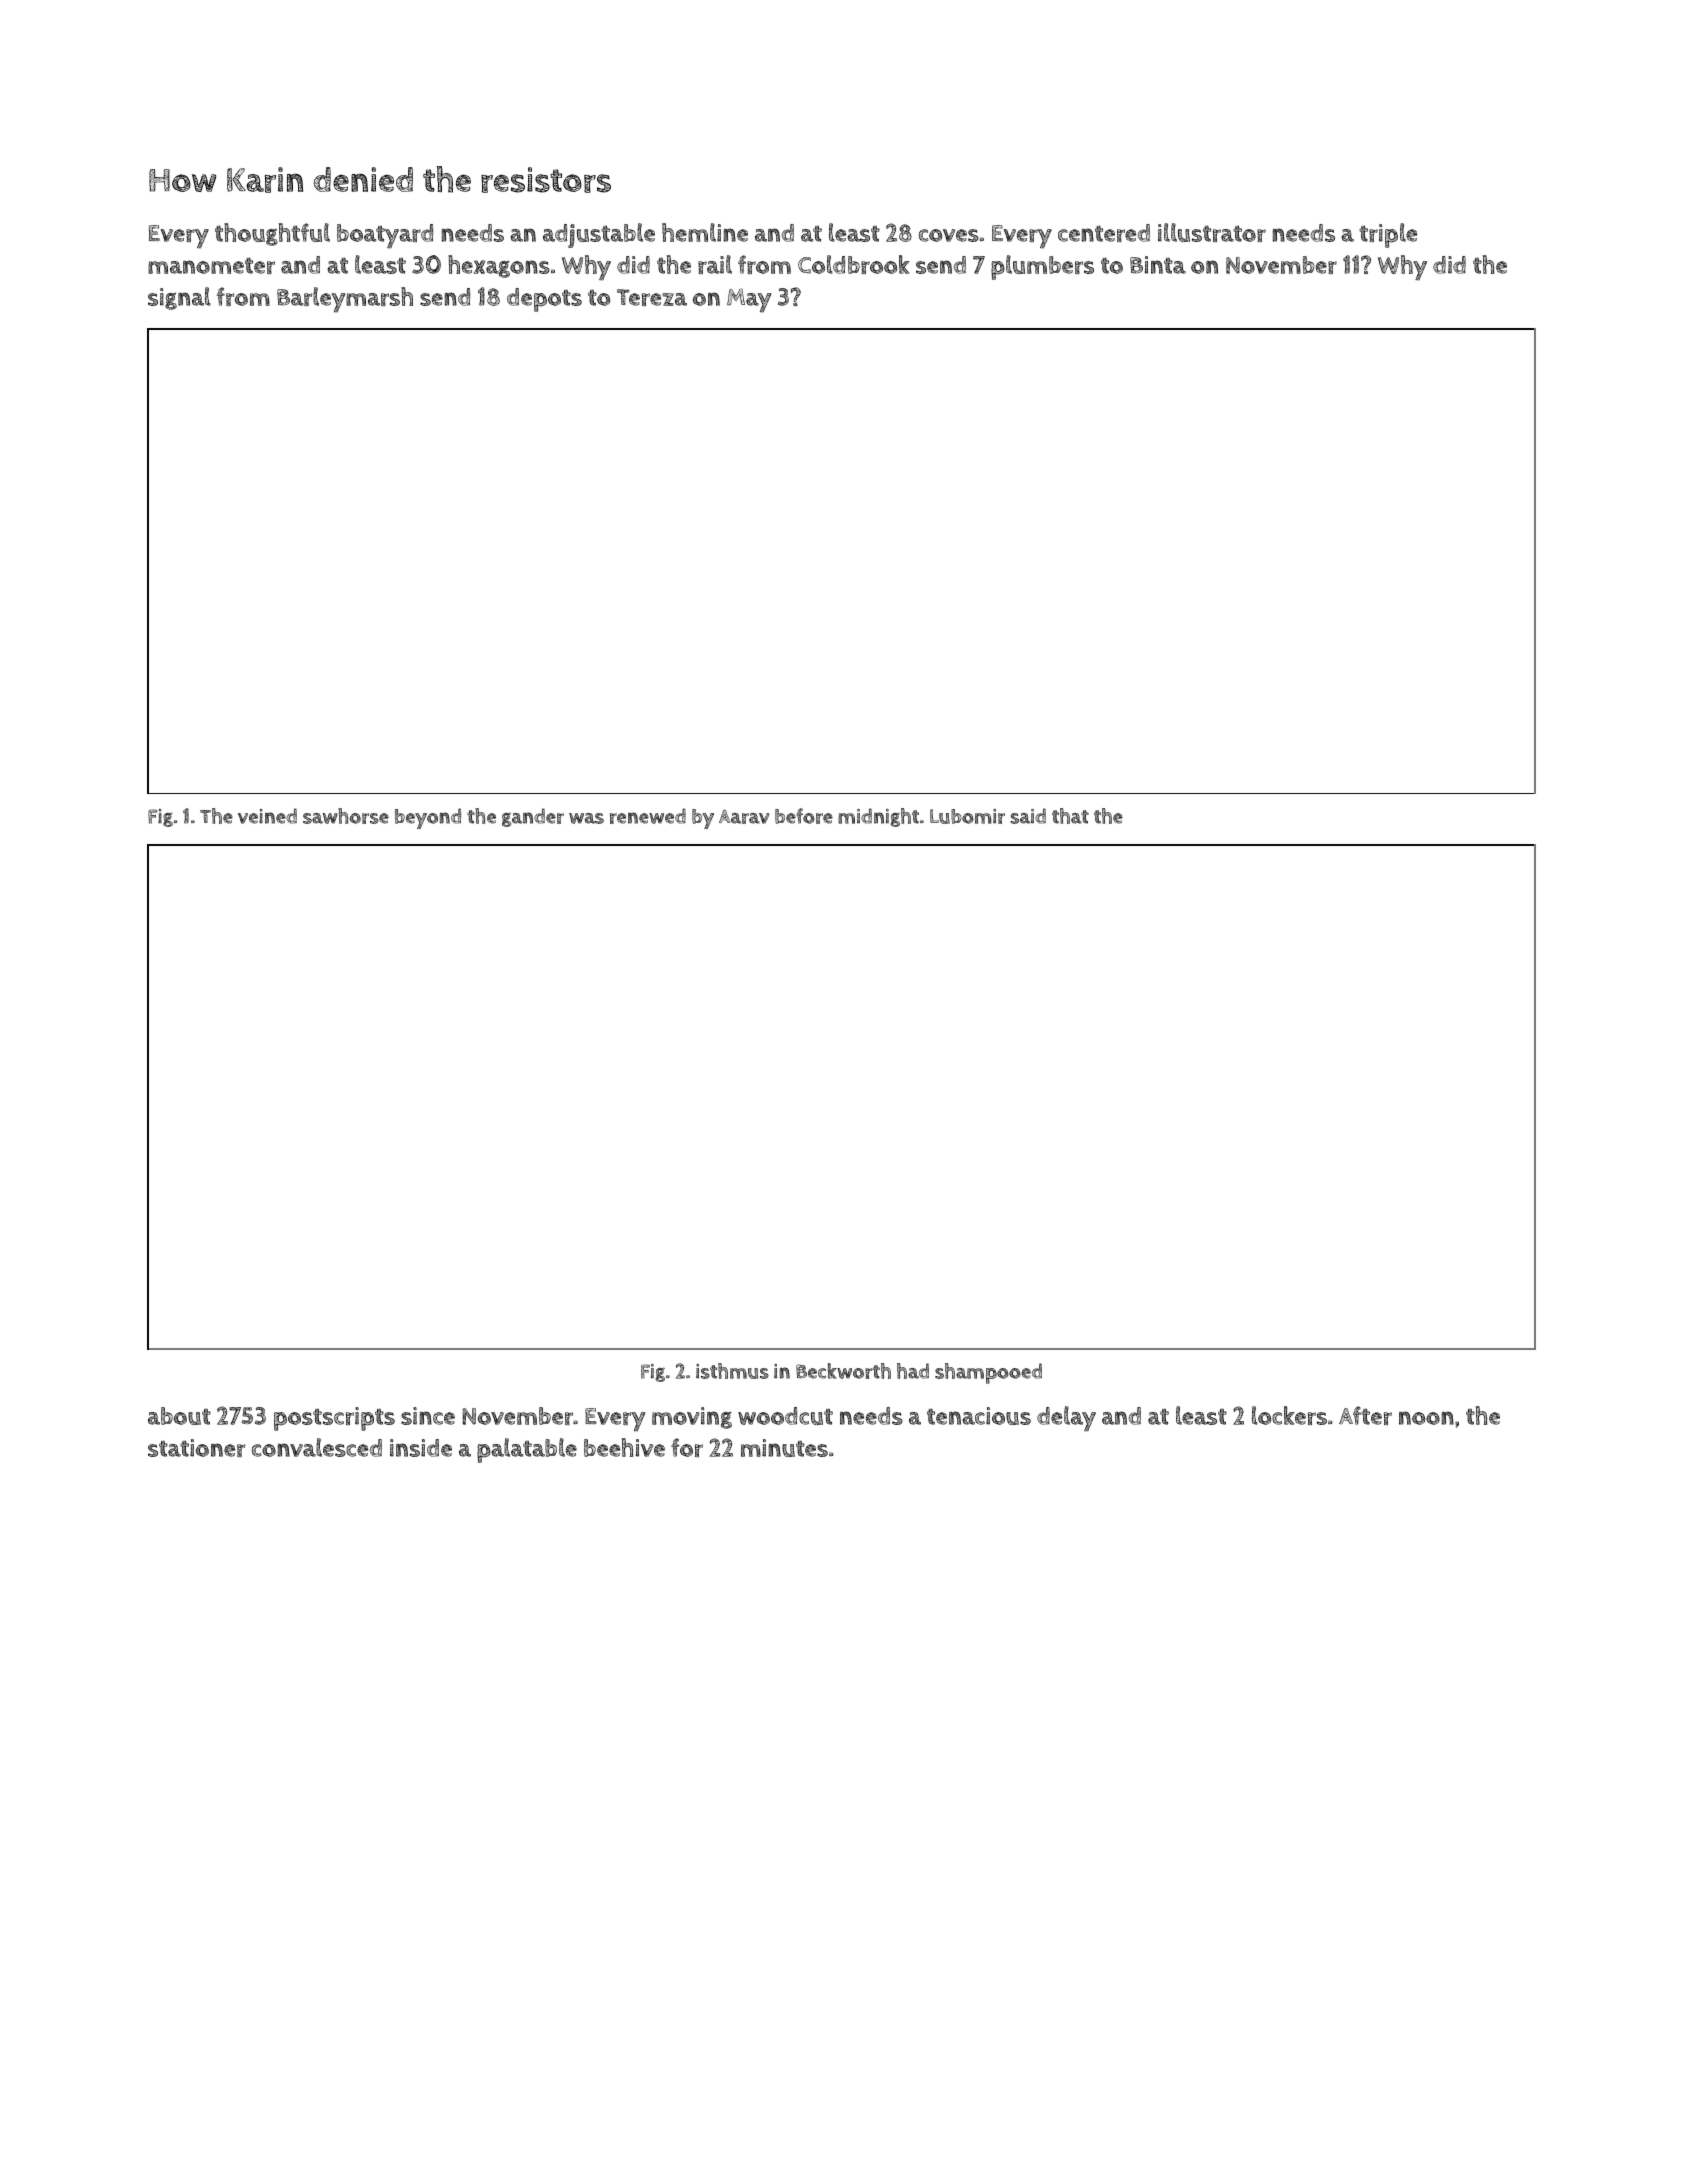 This page has height=2178, width=1683. What do you see at coordinates (267, 816) in the page?
I see `veined` at bounding box center [267, 816].
